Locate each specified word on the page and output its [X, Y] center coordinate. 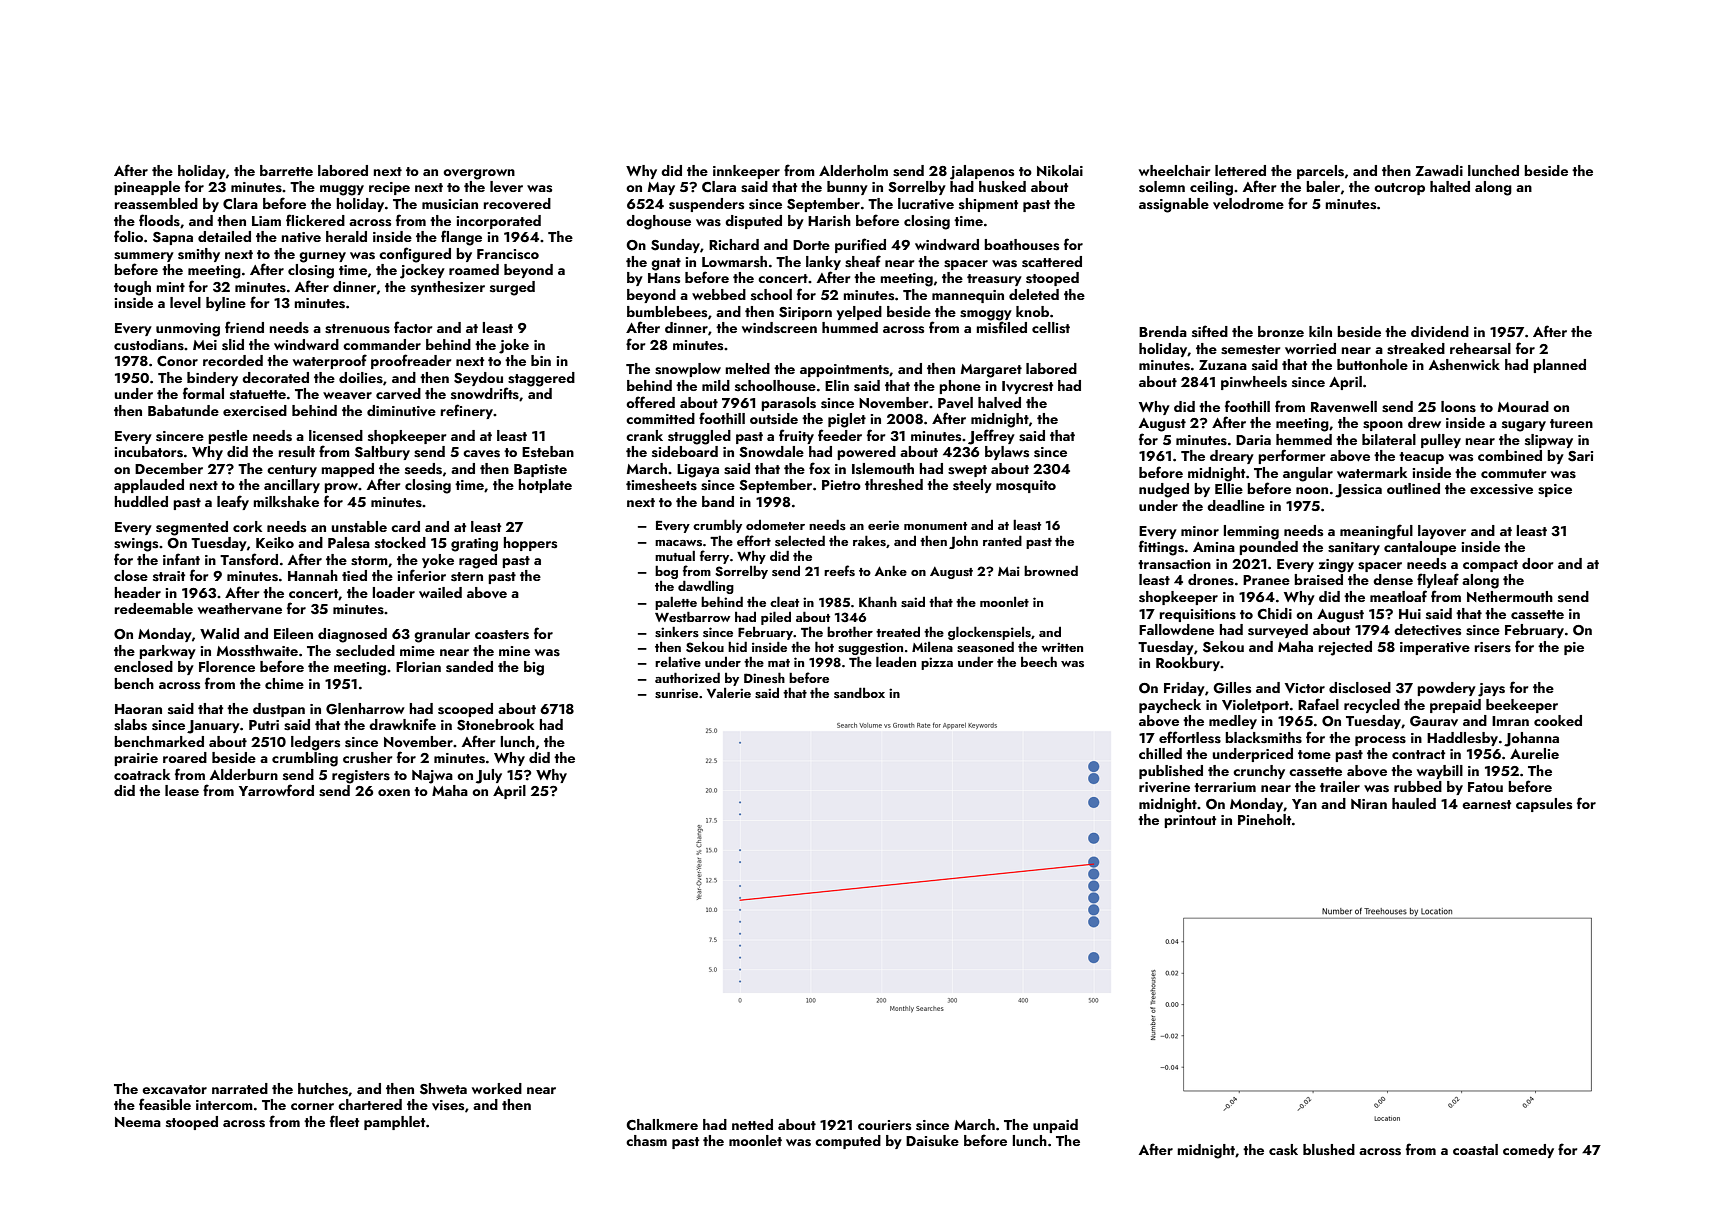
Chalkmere [662, 1124]
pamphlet [394, 1123]
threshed [894, 485]
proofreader [411, 361]
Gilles [1232, 688]
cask [1283, 1150]
